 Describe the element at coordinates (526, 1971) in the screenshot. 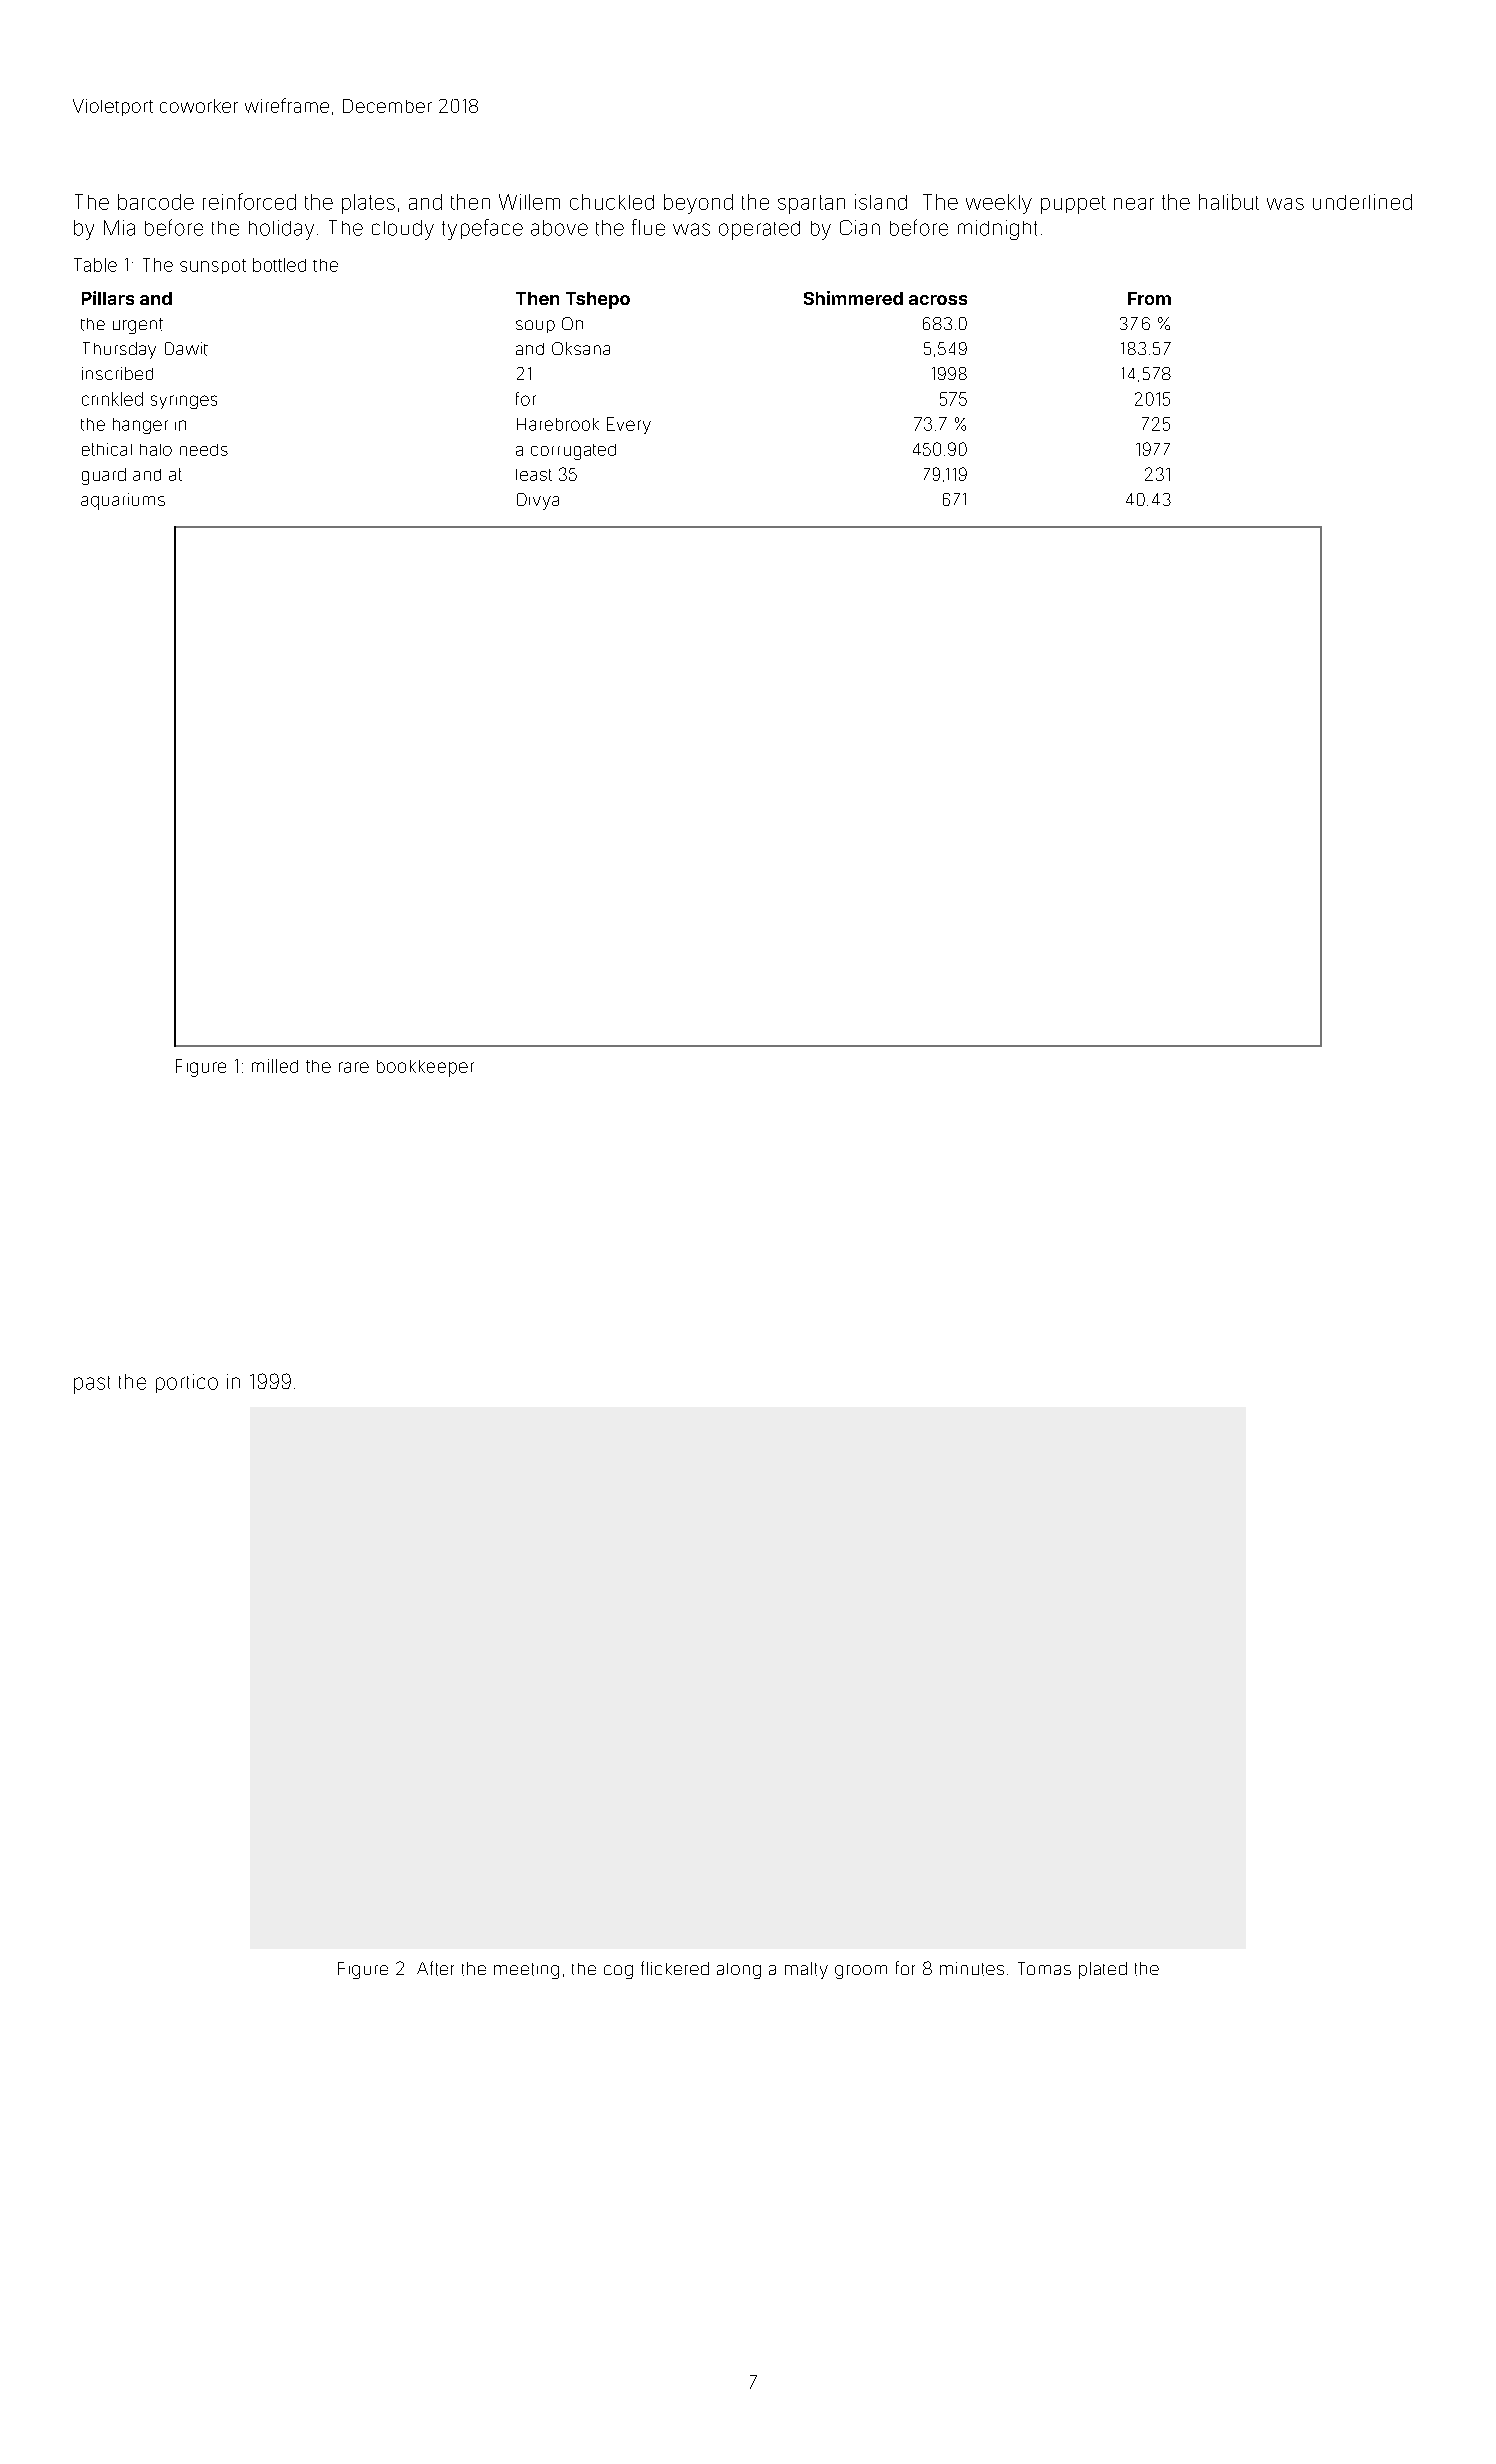

I see `meeting` at that location.
